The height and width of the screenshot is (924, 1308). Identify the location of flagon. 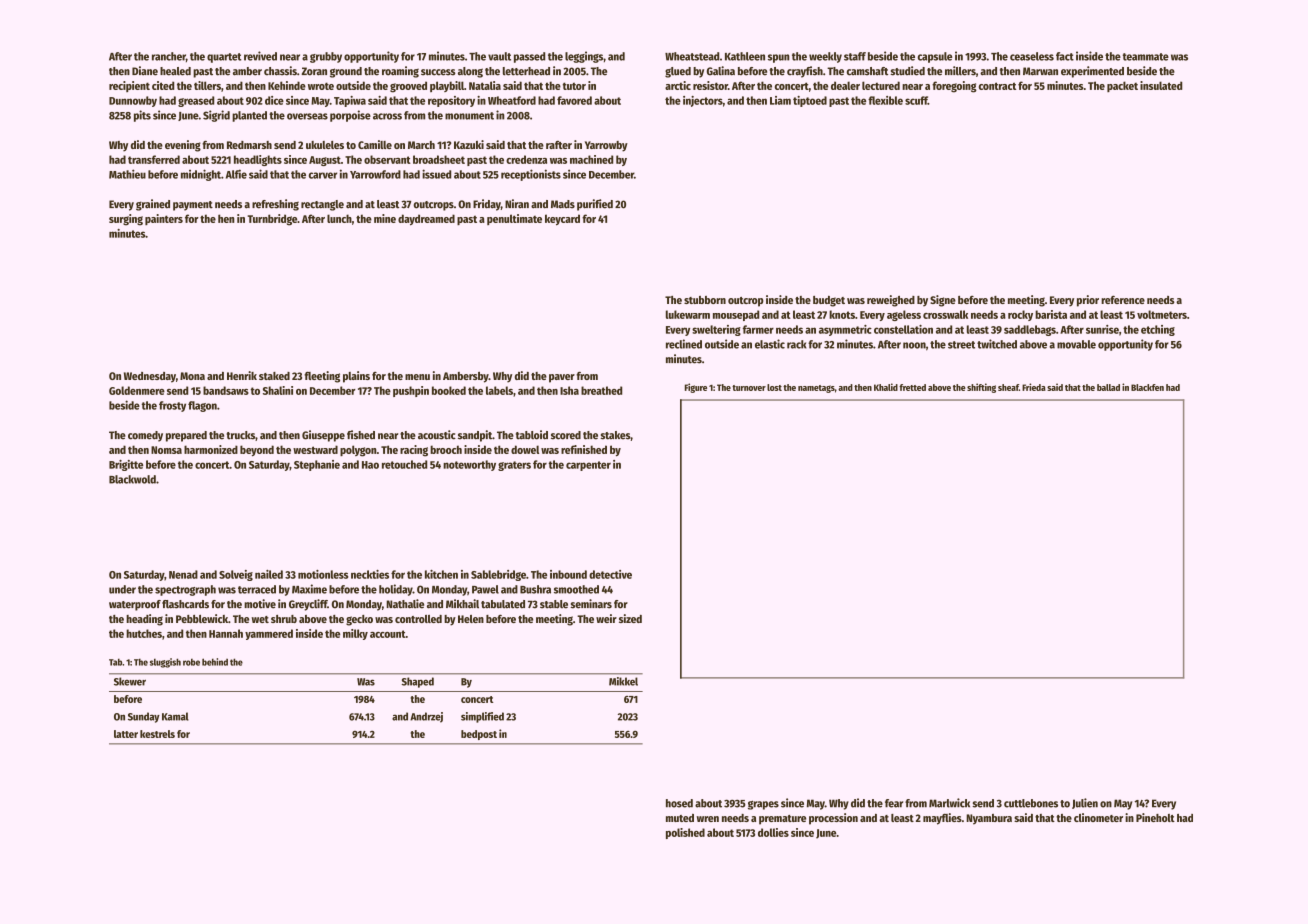
(202, 406).
